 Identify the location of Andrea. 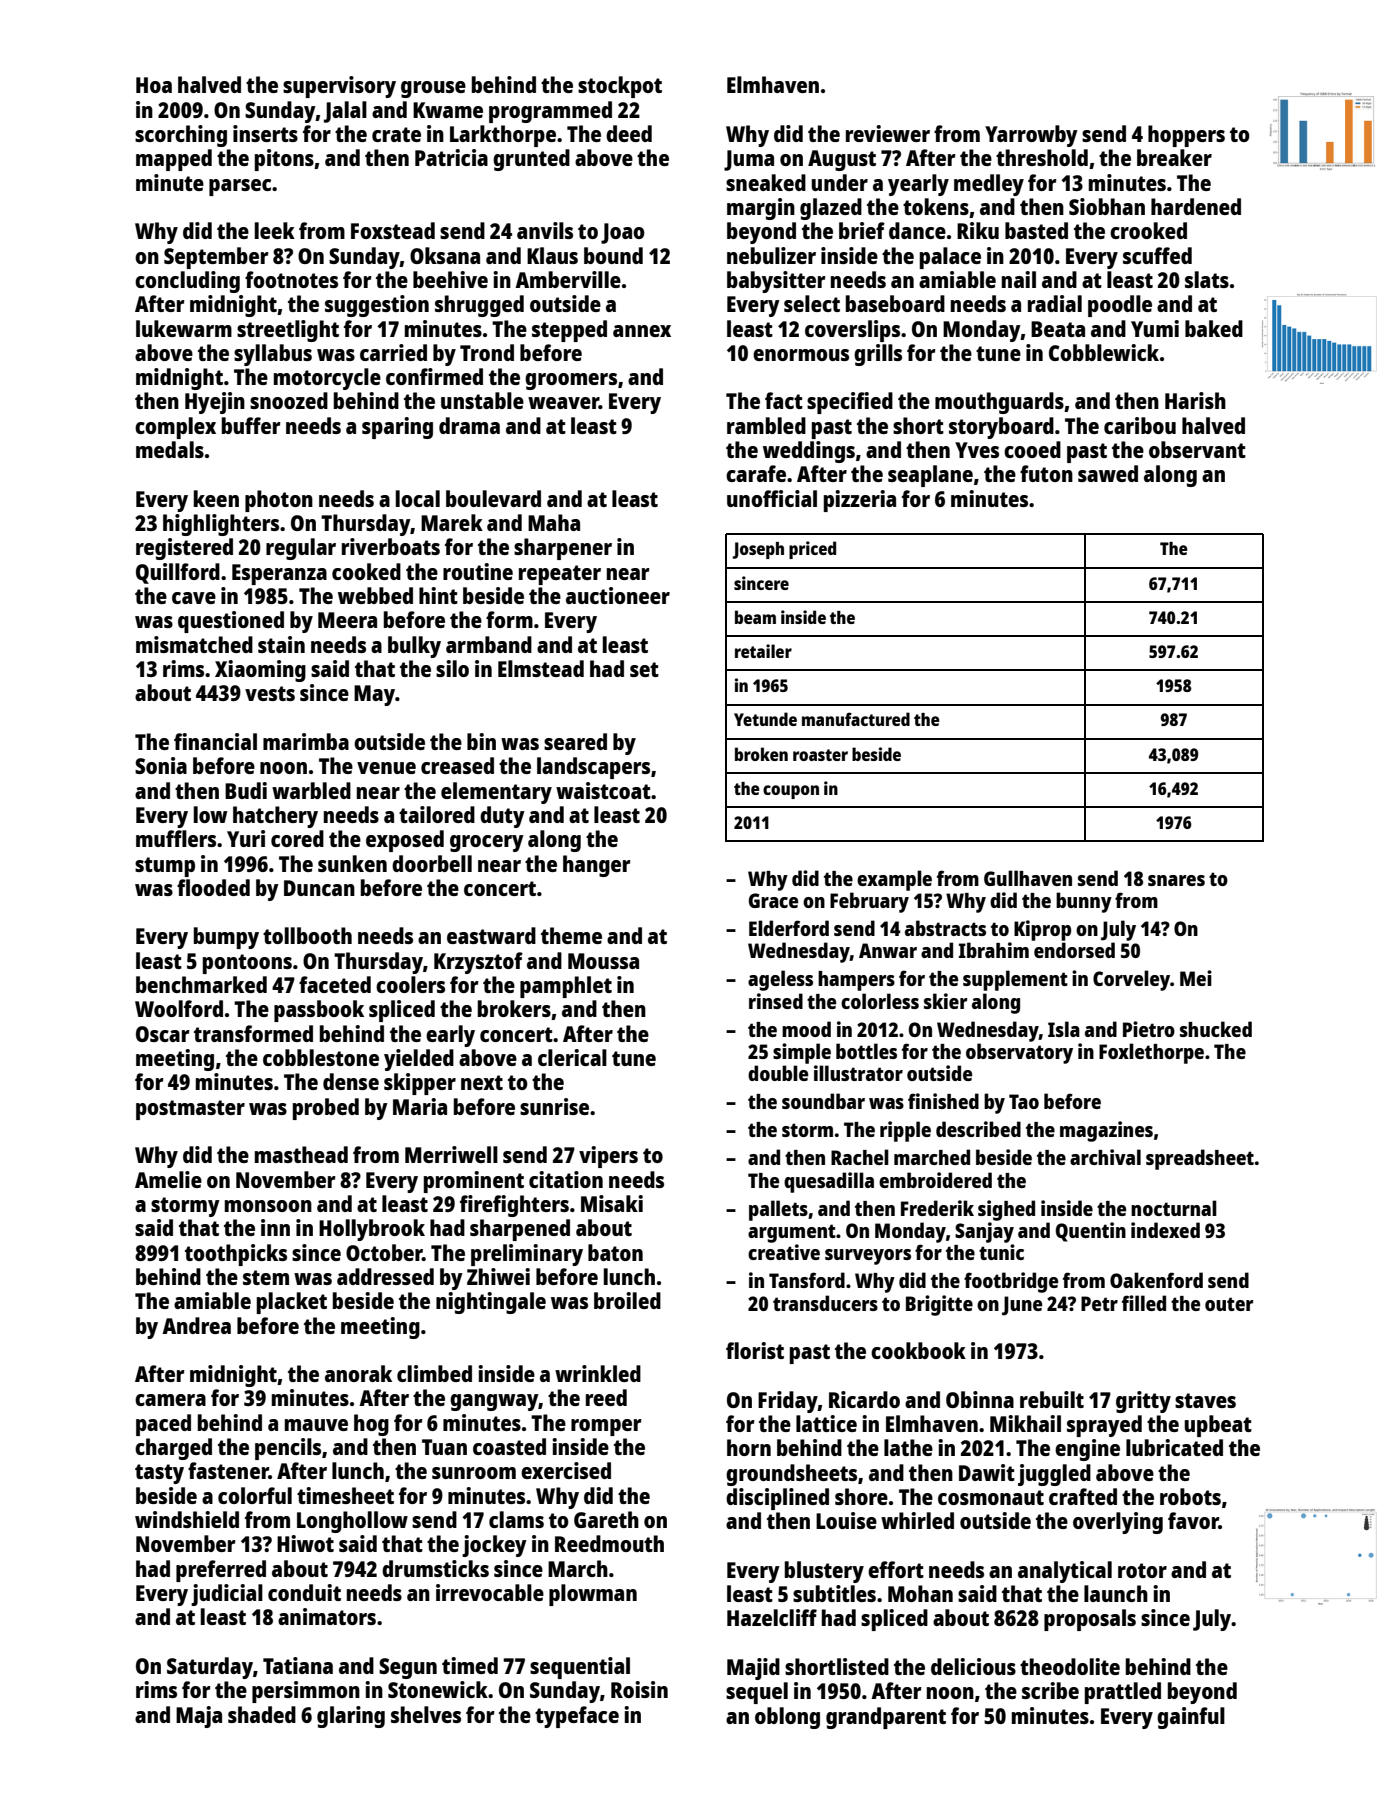
(196, 1325).
